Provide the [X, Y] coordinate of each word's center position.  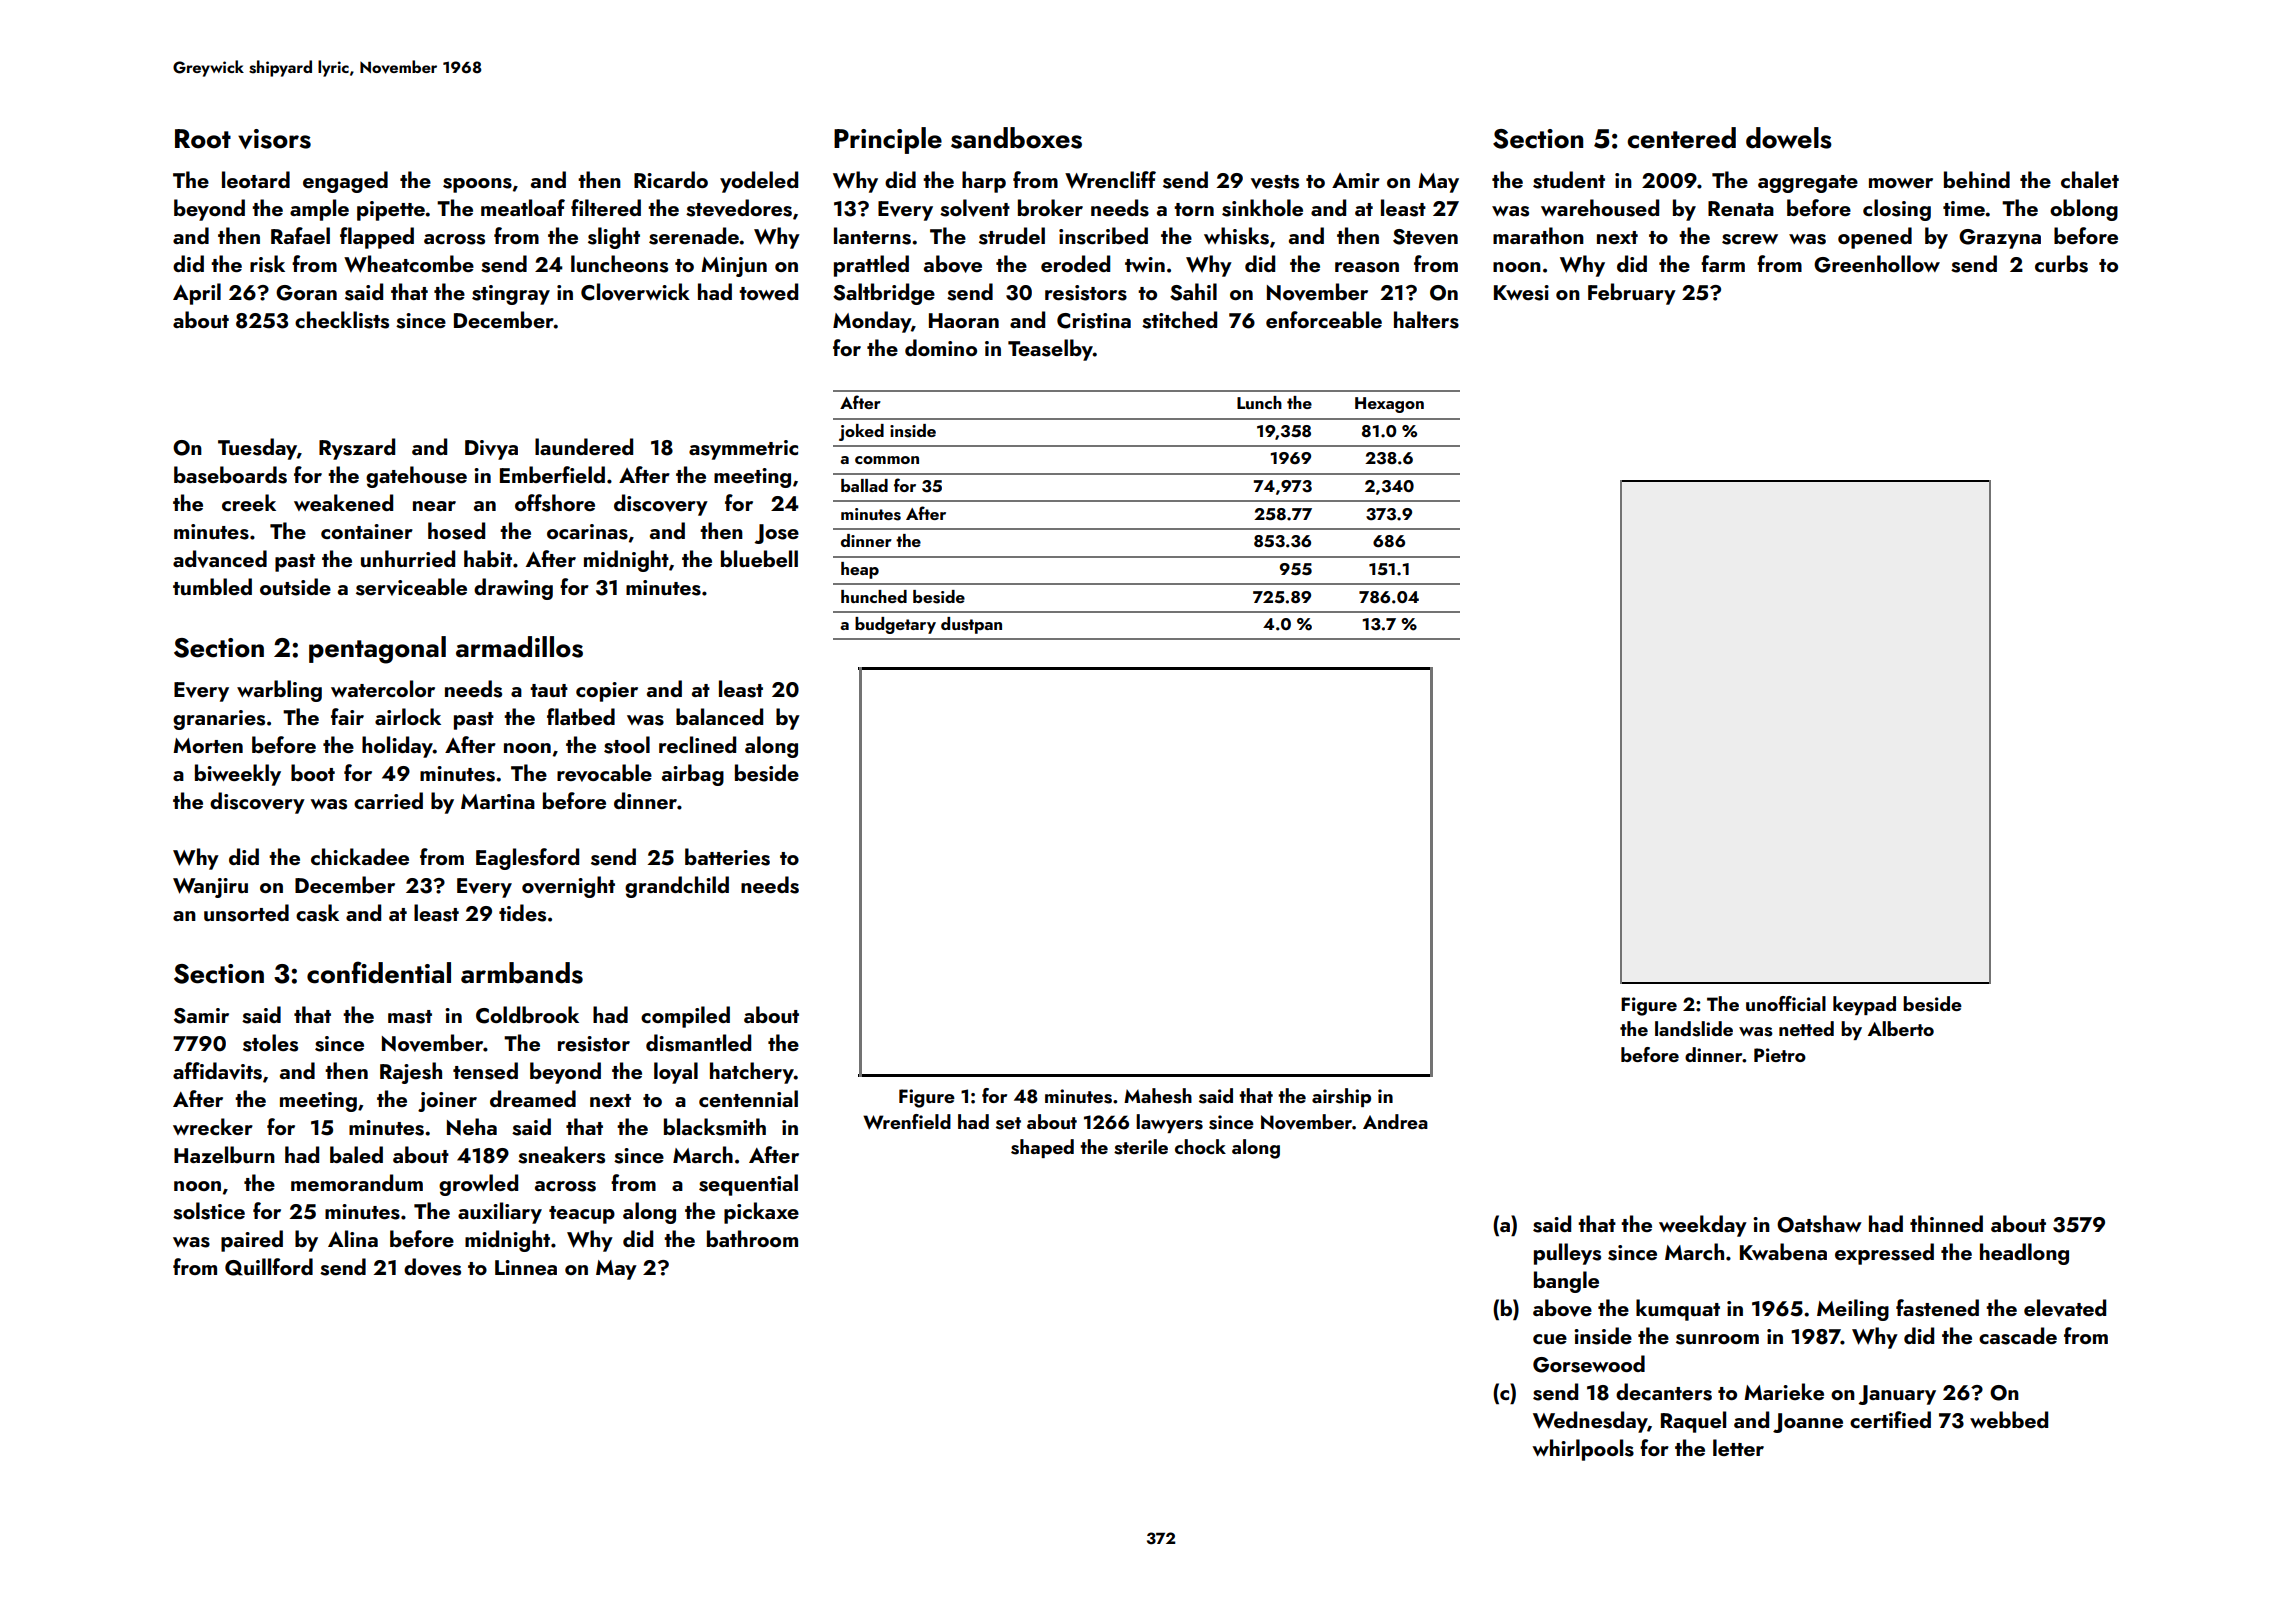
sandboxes [1016, 138]
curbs [2061, 264]
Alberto [1901, 1028]
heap [860, 570]
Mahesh [1158, 1096]
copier [607, 692]
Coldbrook [527, 1015]
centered [1681, 138]
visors [274, 139]
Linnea [526, 1267]
